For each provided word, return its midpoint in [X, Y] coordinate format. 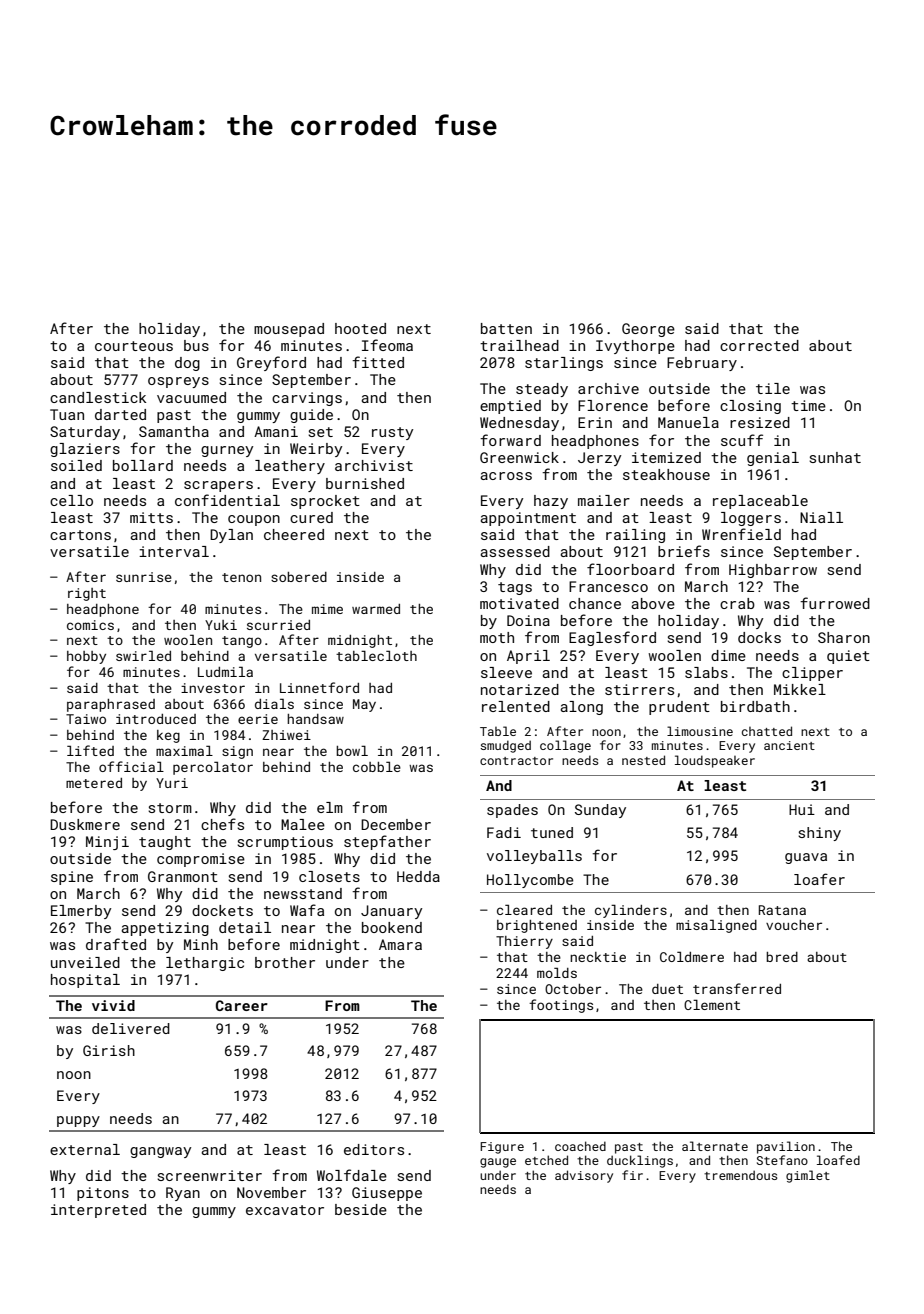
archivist [374, 465]
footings [561, 1006]
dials [274, 703]
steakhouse [666, 474]
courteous [134, 346]
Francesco [608, 586]
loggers [751, 519]
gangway [160, 1152]
